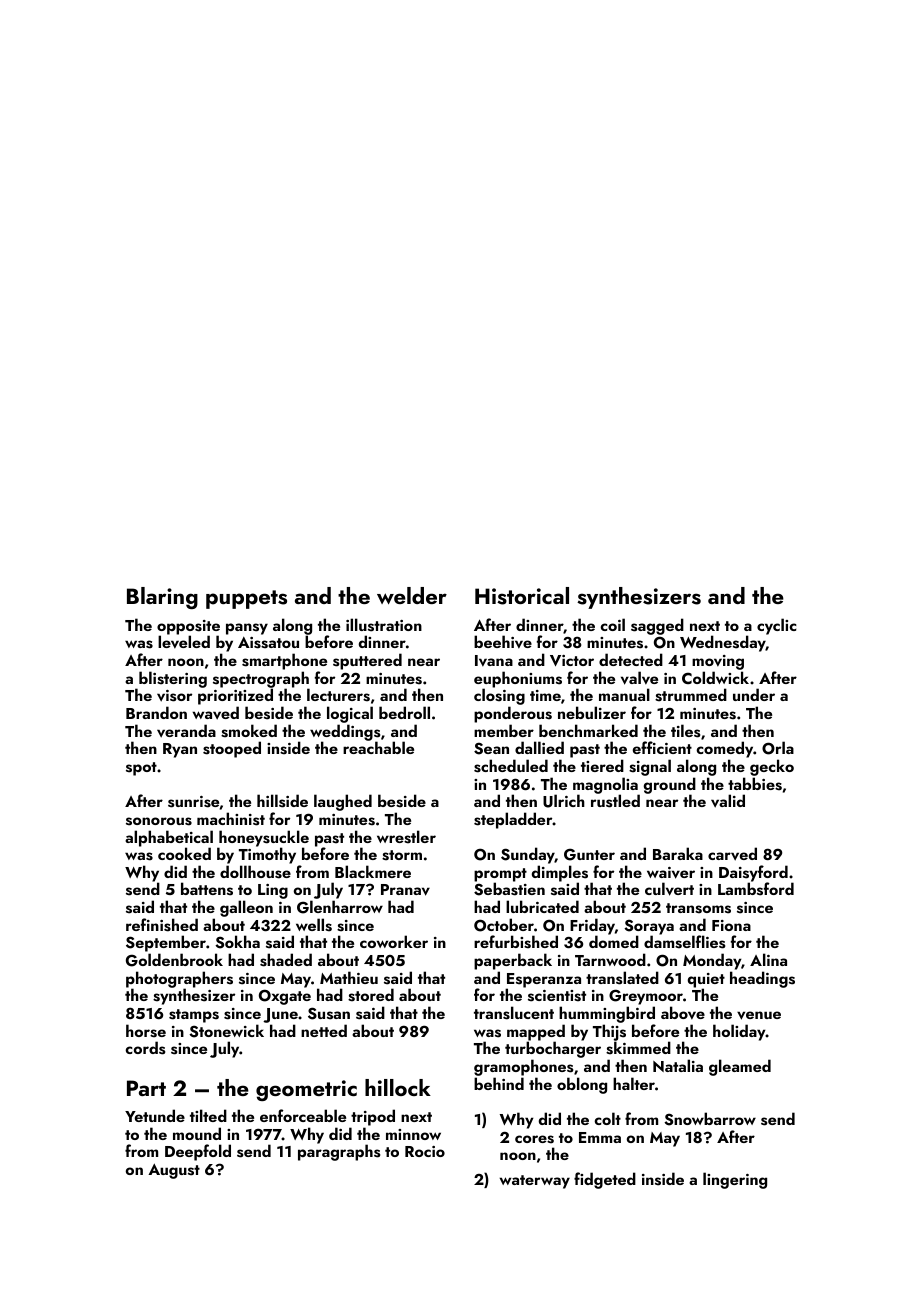 Image resolution: width=924 pixels, height=1314 pixels. What do you see at coordinates (208, 1115) in the screenshot?
I see `tilted` at bounding box center [208, 1115].
